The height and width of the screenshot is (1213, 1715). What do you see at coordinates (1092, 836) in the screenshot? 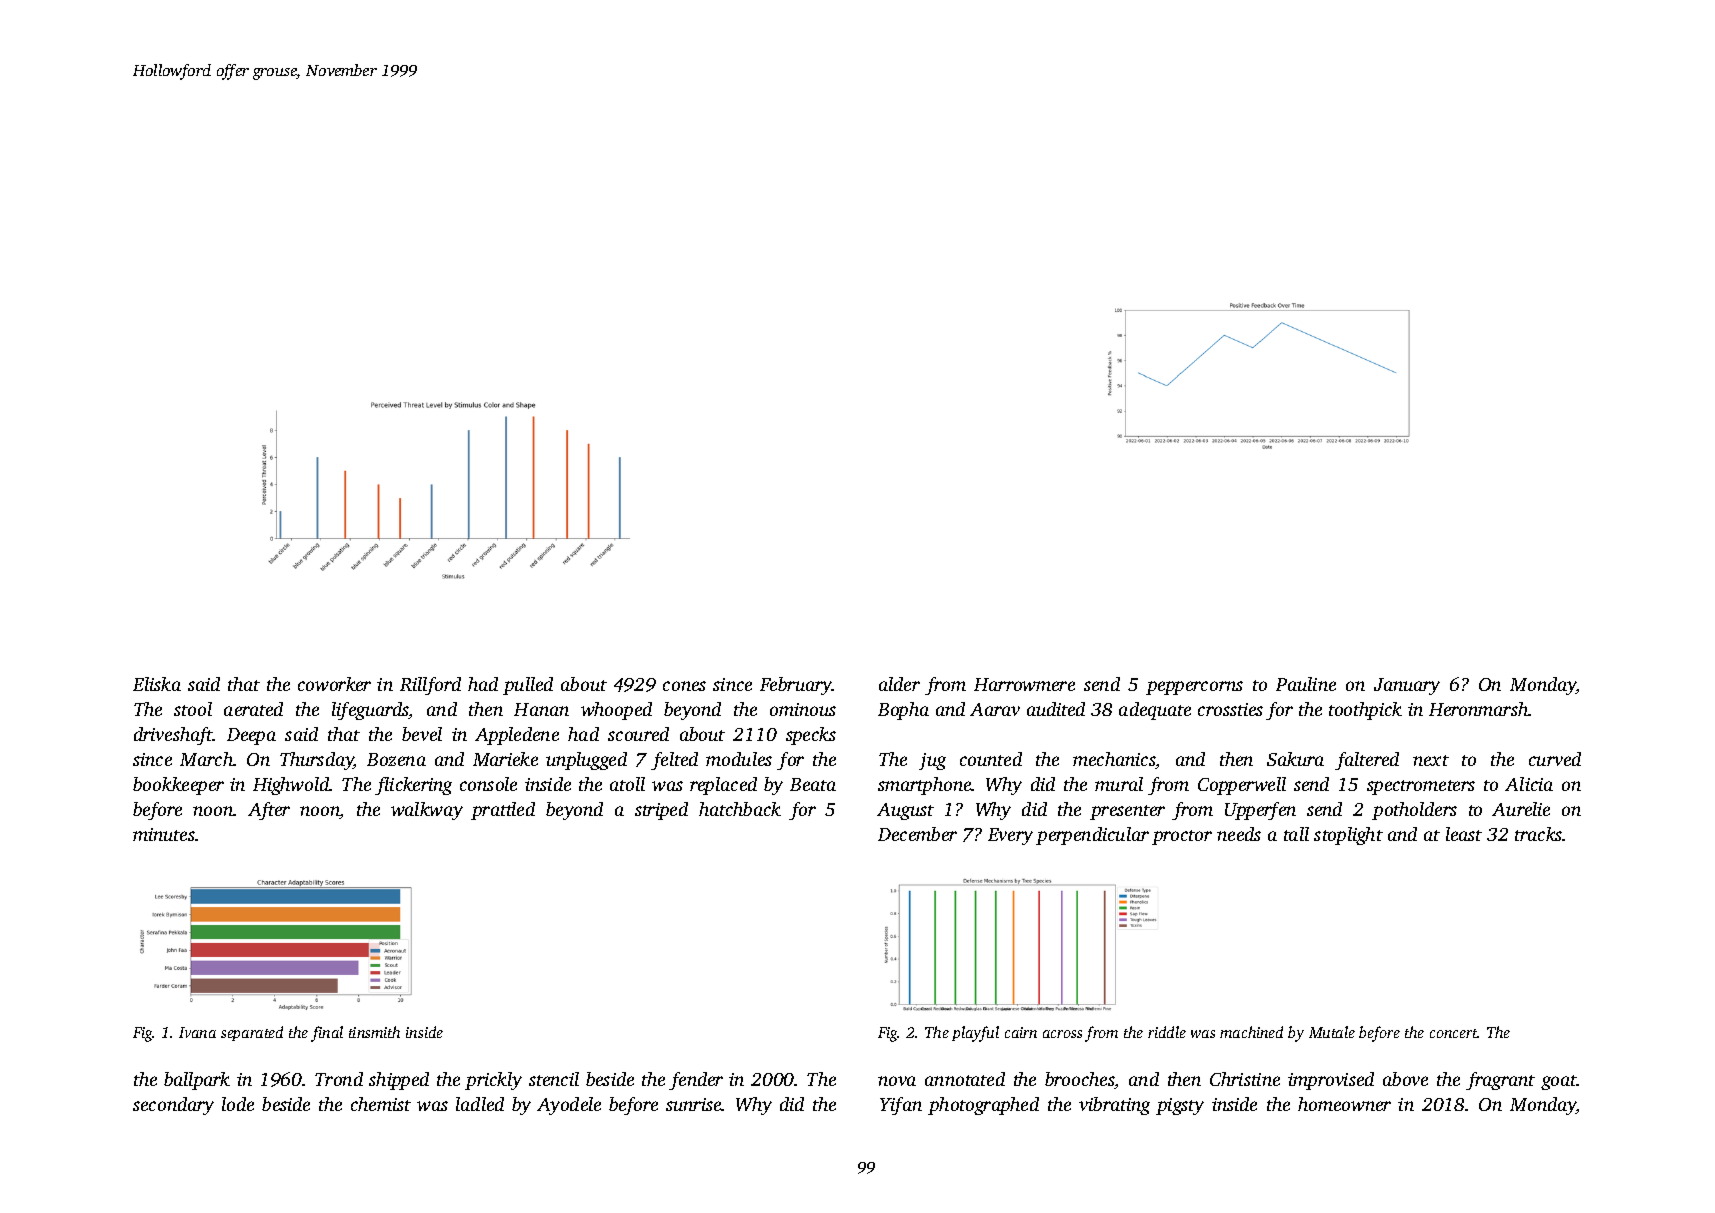
I see `perpendicular` at bounding box center [1092, 836].
